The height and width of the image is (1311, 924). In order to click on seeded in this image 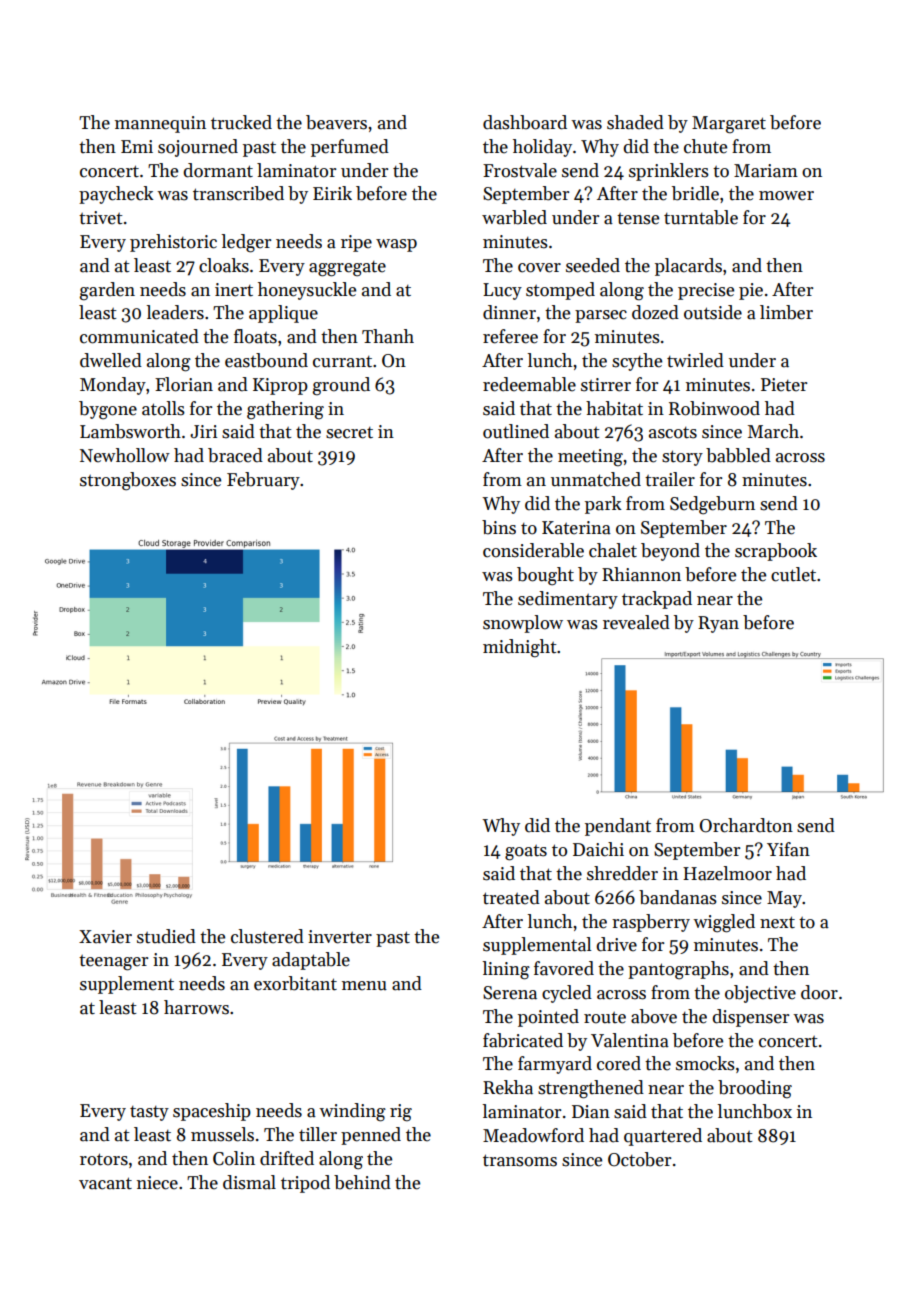, I will do `click(593, 265)`.
